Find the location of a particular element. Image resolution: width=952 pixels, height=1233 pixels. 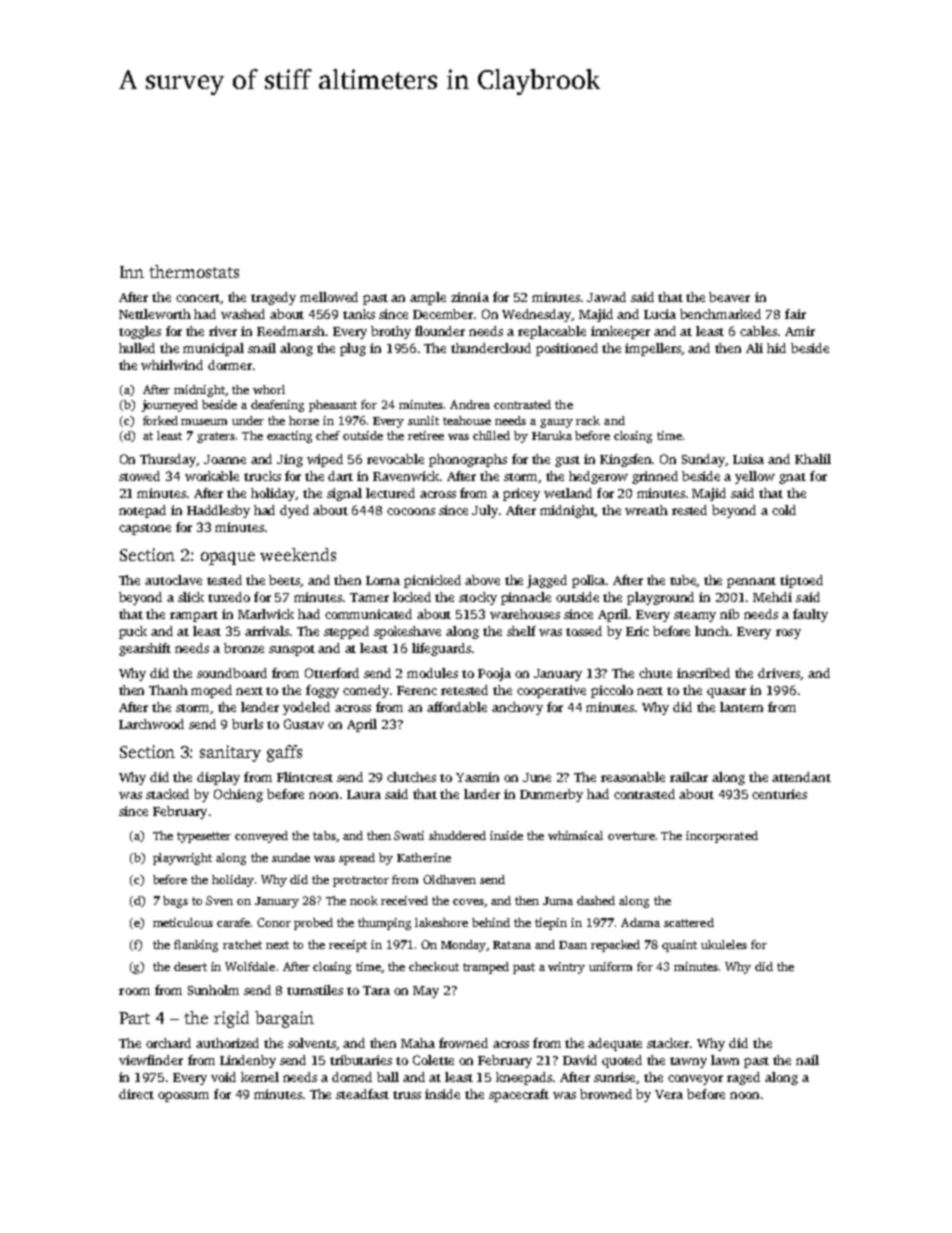

Khalil is located at coordinates (813, 459).
